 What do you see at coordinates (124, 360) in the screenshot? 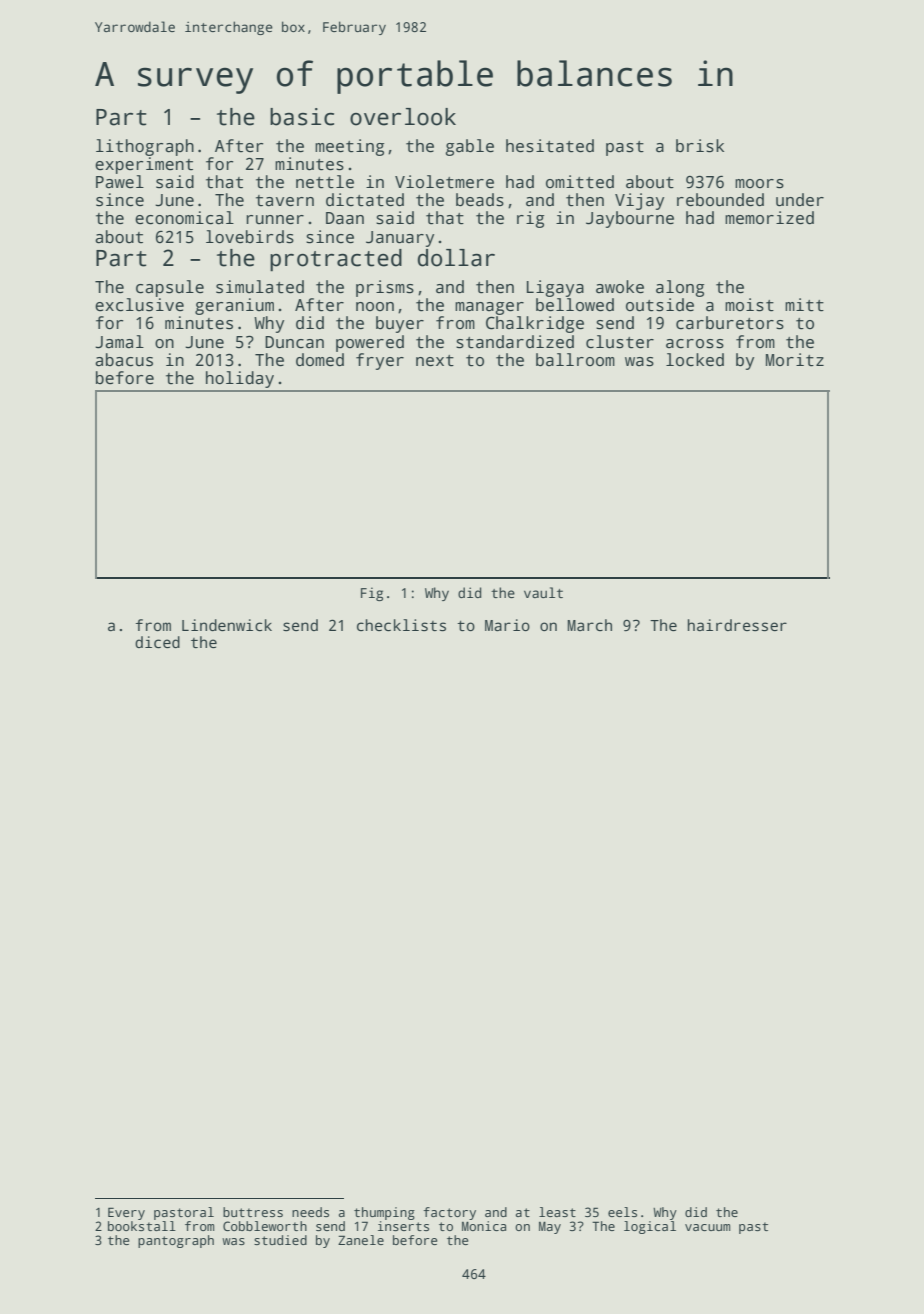
I see `abacus` at bounding box center [124, 360].
